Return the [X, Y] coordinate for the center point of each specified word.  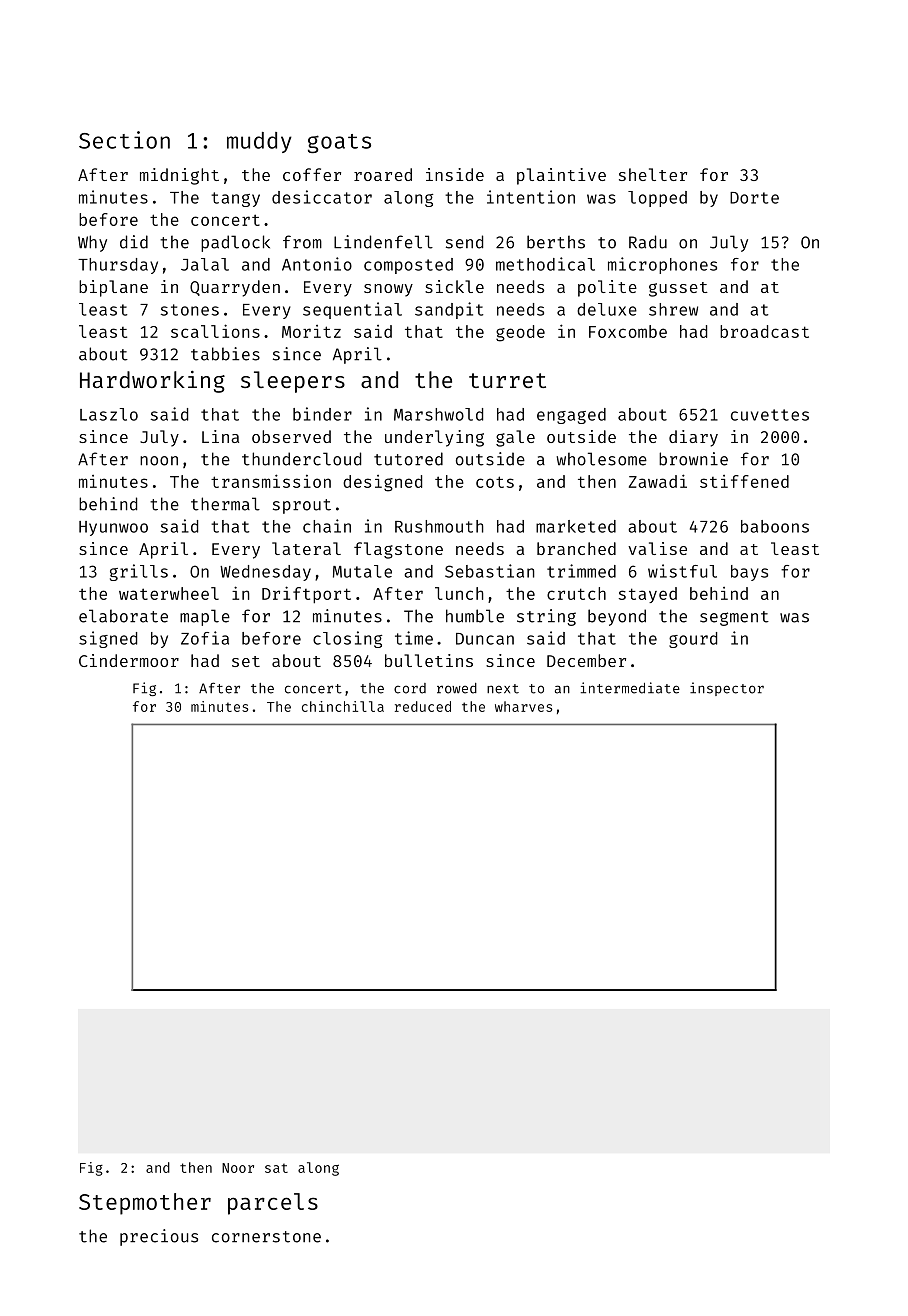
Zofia [205, 638]
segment [734, 618]
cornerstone [266, 1237]
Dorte [754, 198]
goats [339, 143]
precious [159, 1237]
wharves [523, 706]
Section [124, 140]
